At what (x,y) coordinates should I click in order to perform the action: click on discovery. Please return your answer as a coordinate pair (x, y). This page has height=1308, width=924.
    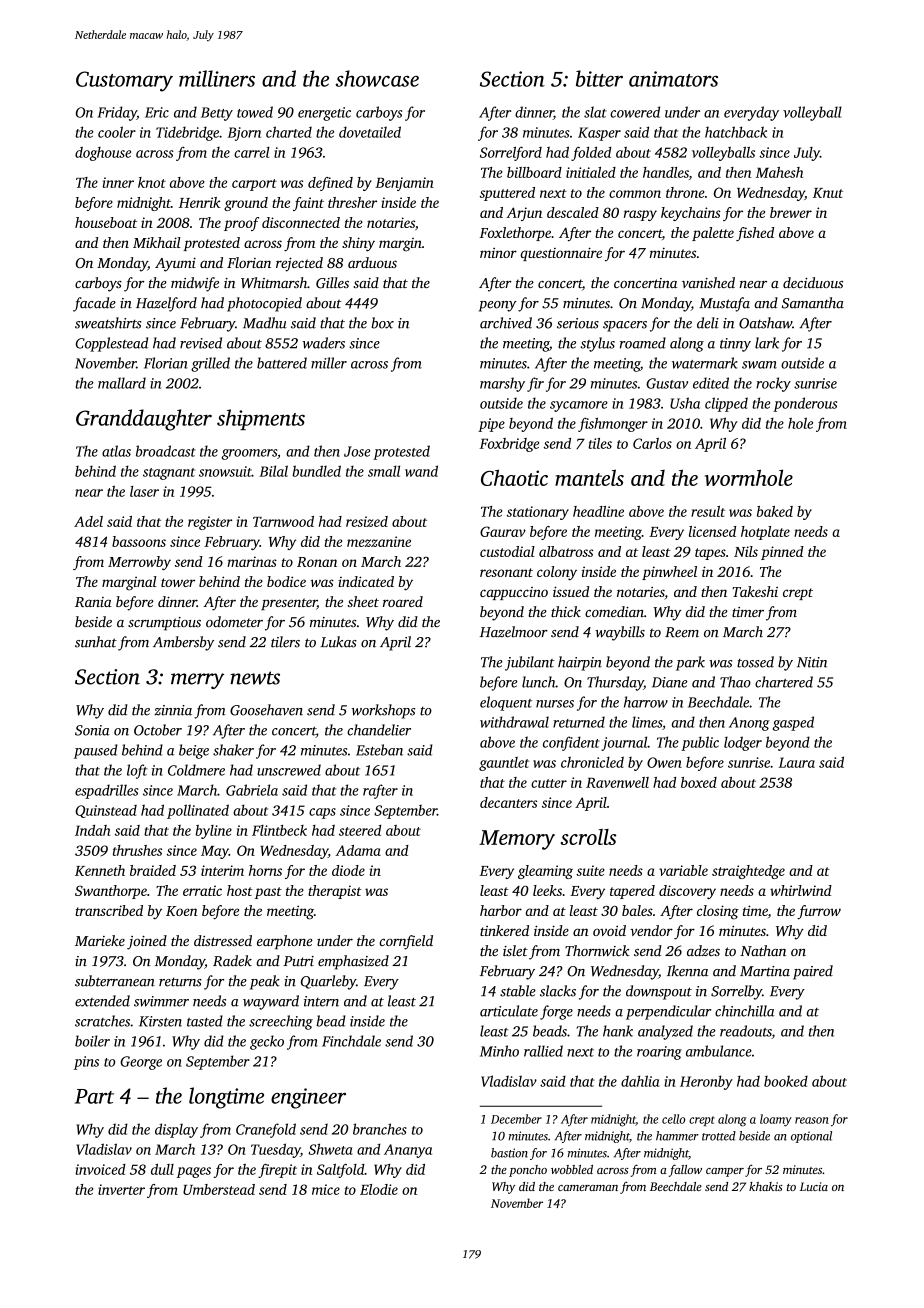
    Looking at the image, I should click on (687, 892).
